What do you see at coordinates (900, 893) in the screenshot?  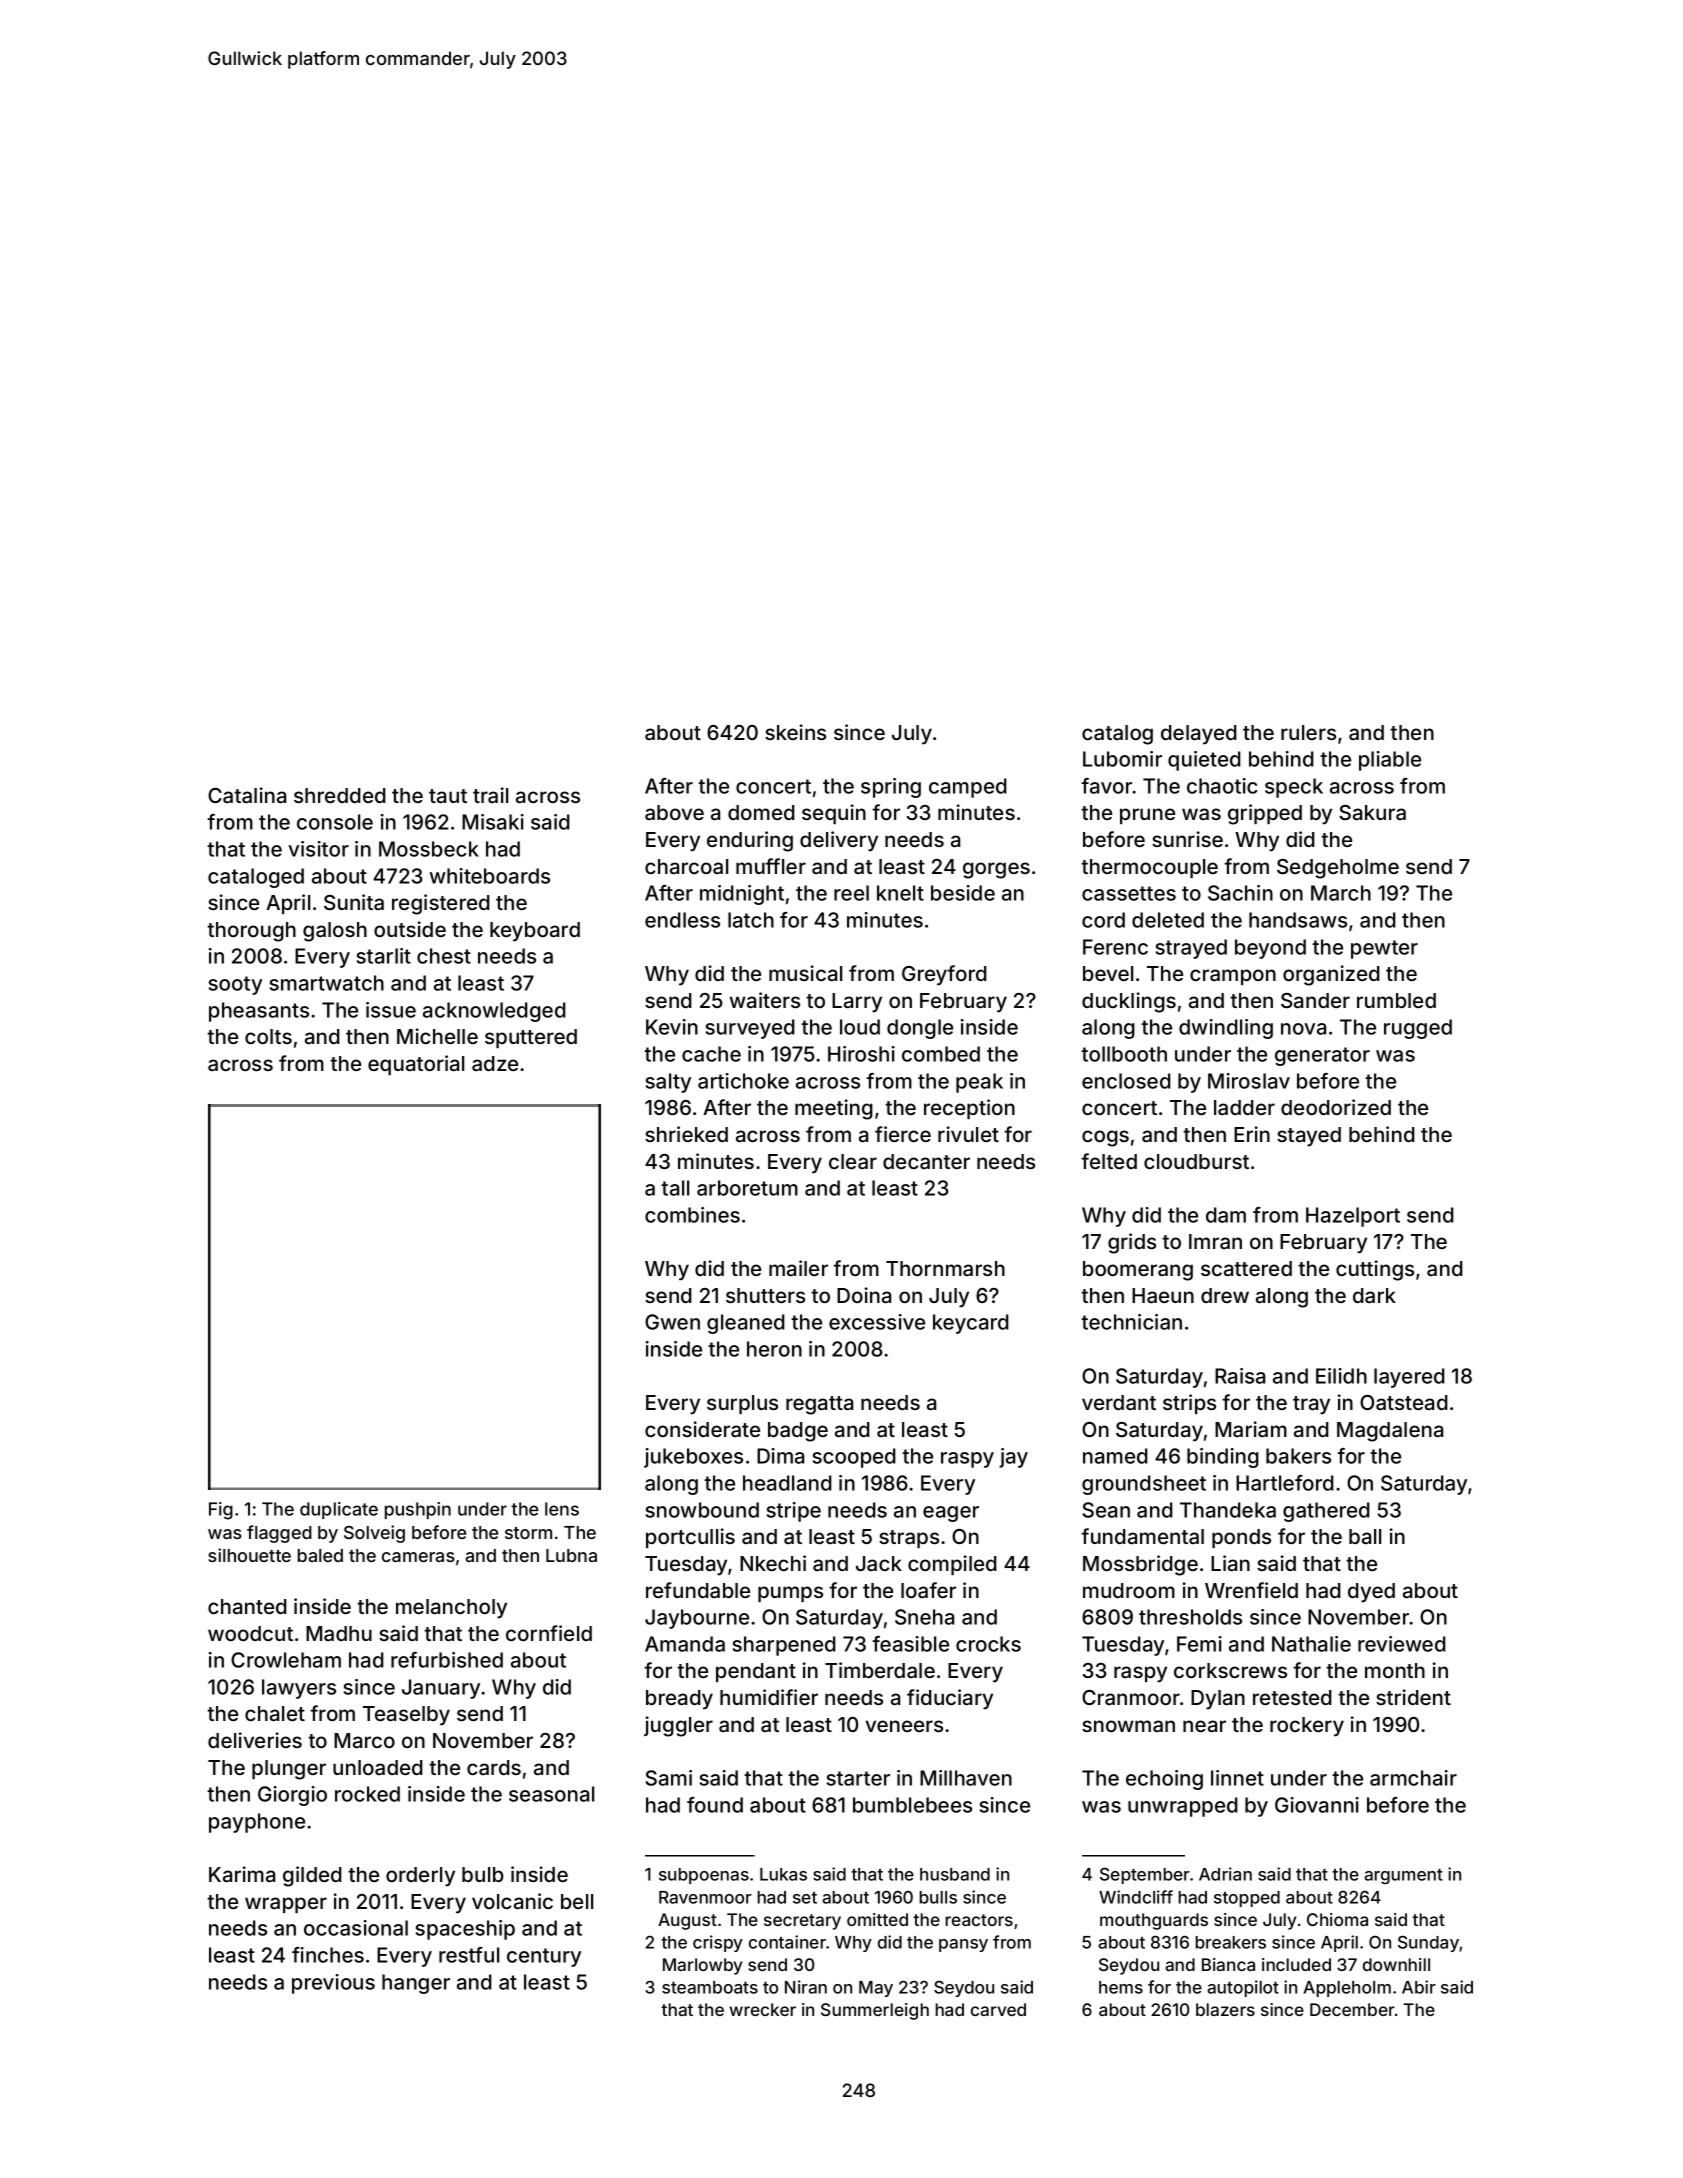 I see `knelt` at bounding box center [900, 893].
